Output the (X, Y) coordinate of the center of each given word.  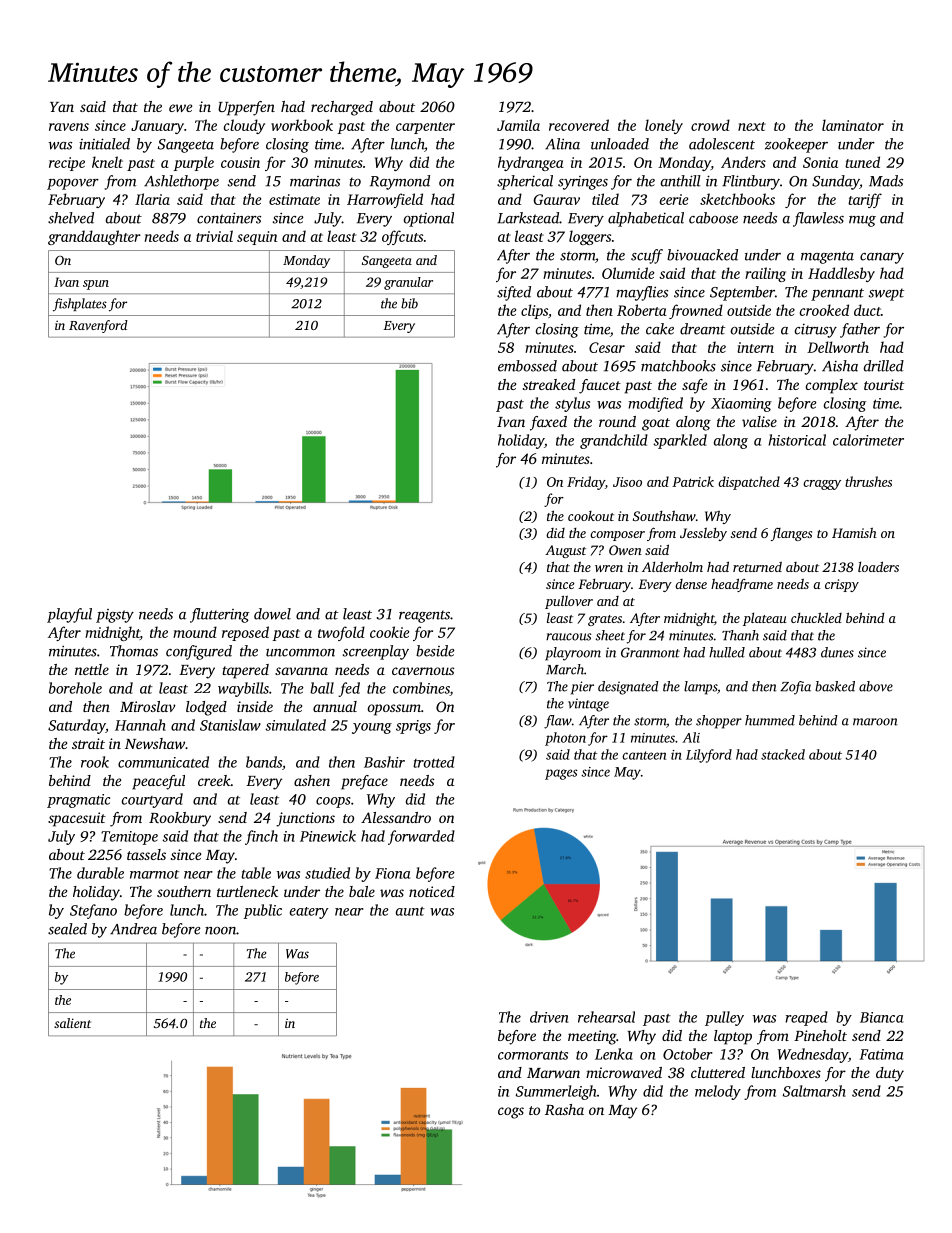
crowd (710, 125)
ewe (180, 108)
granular (408, 283)
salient (72, 1023)
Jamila (518, 125)
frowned (696, 311)
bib (409, 303)
